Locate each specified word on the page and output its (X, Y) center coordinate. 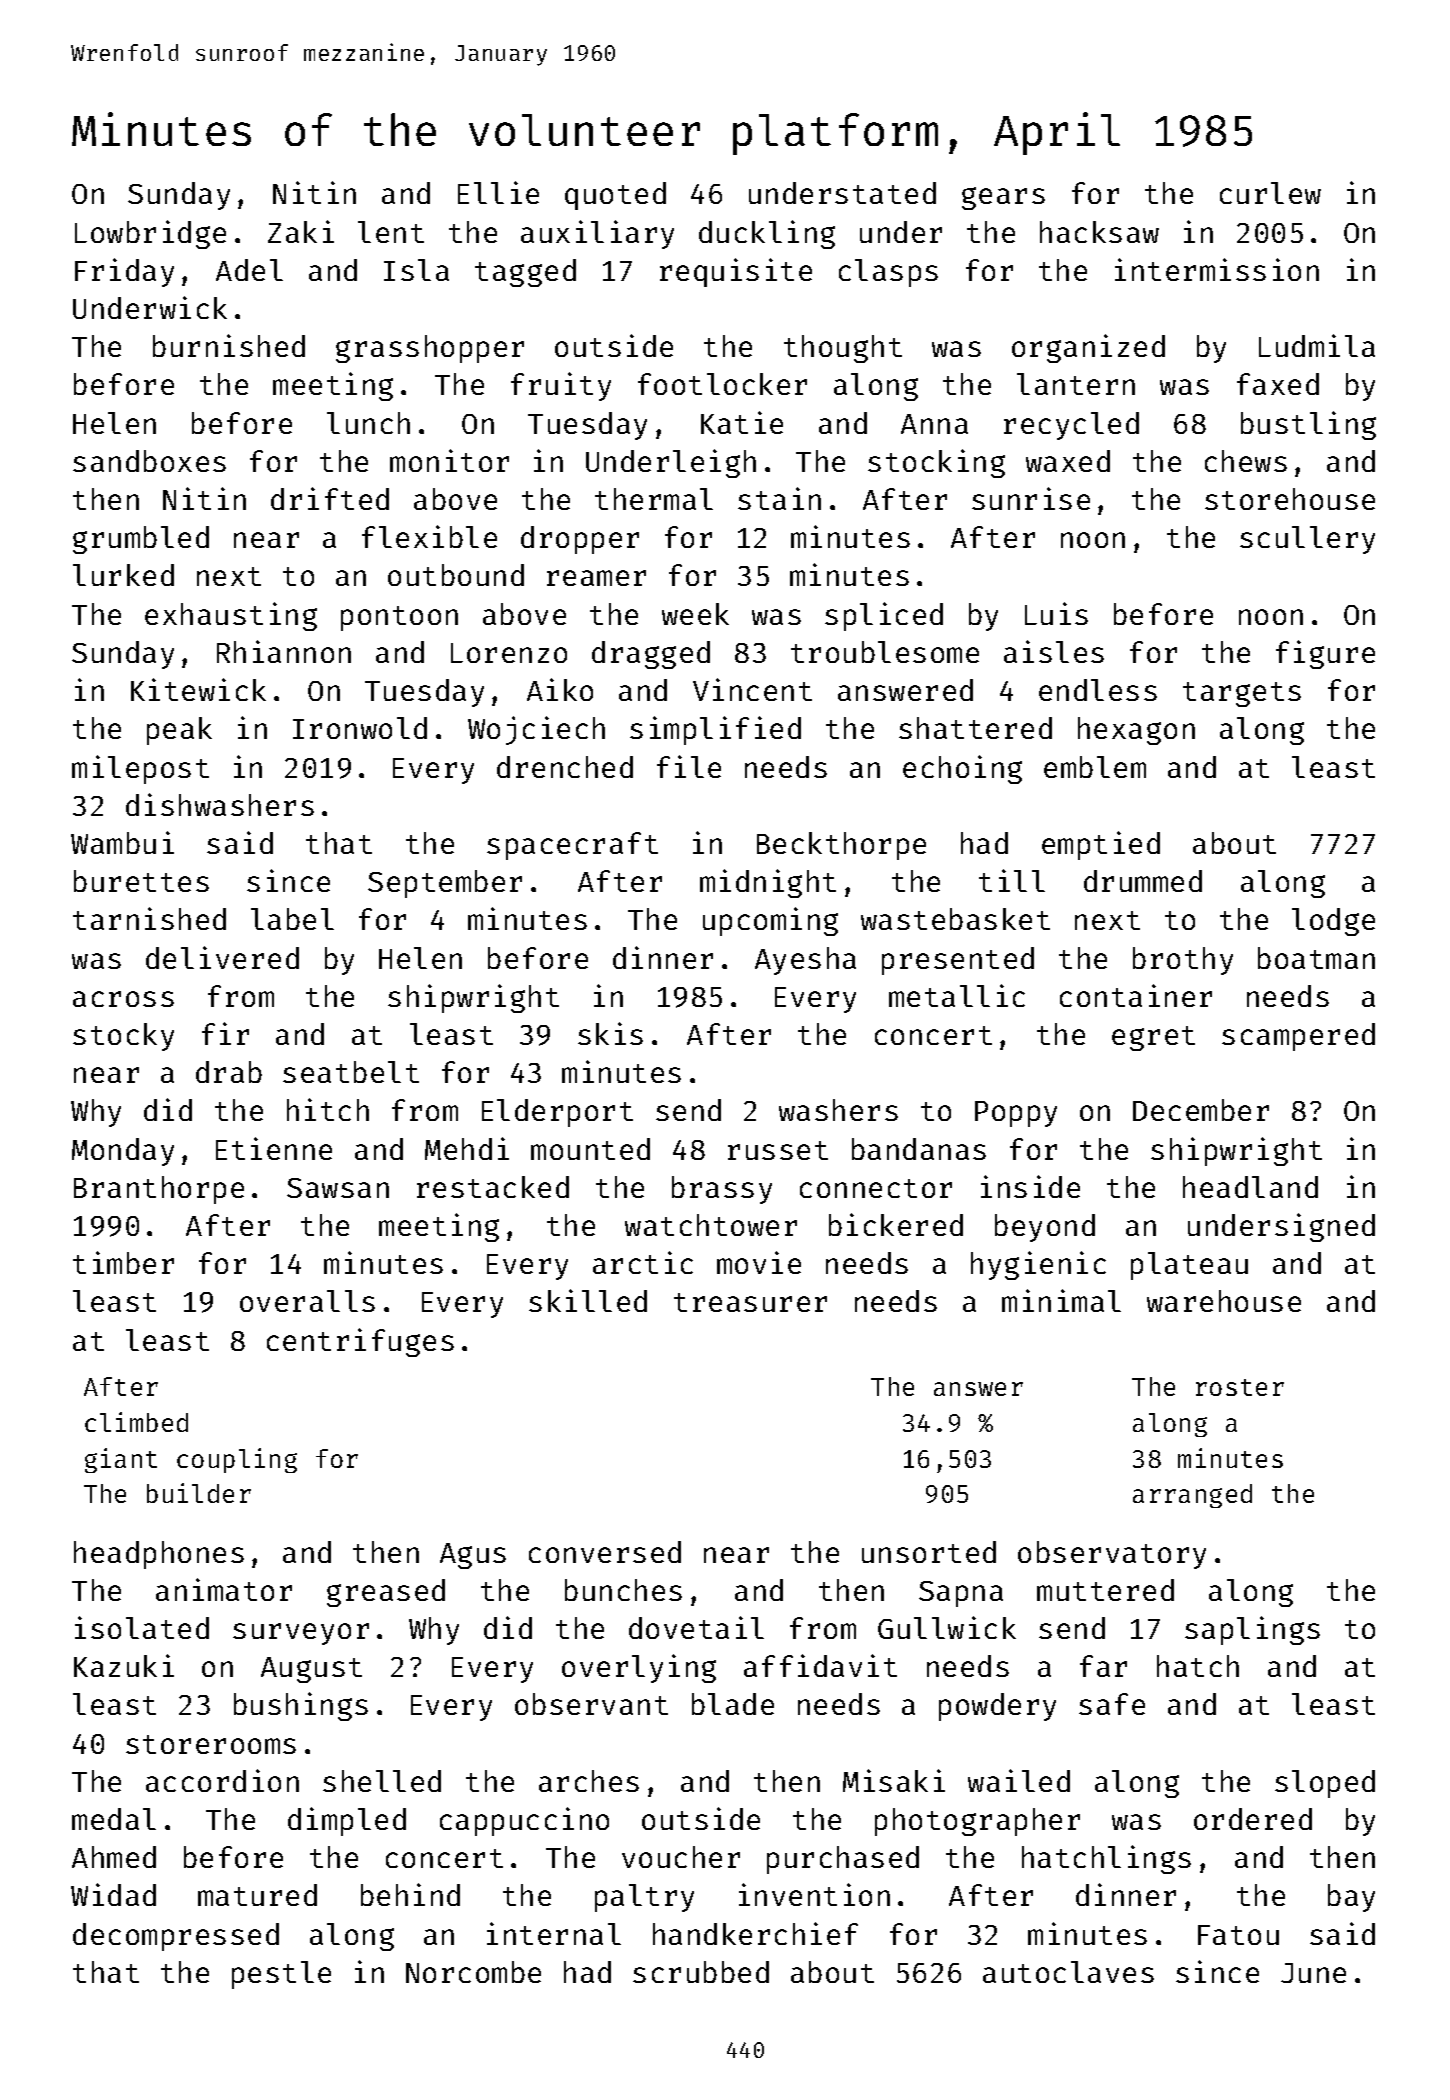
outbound (456, 575)
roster (1240, 1387)
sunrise (1031, 498)
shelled (382, 1781)
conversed (605, 1552)
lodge (1333, 922)
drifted (330, 498)
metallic (957, 995)
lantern (1076, 384)
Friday (124, 272)
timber (123, 1262)
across (123, 999)
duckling (767, 234)
